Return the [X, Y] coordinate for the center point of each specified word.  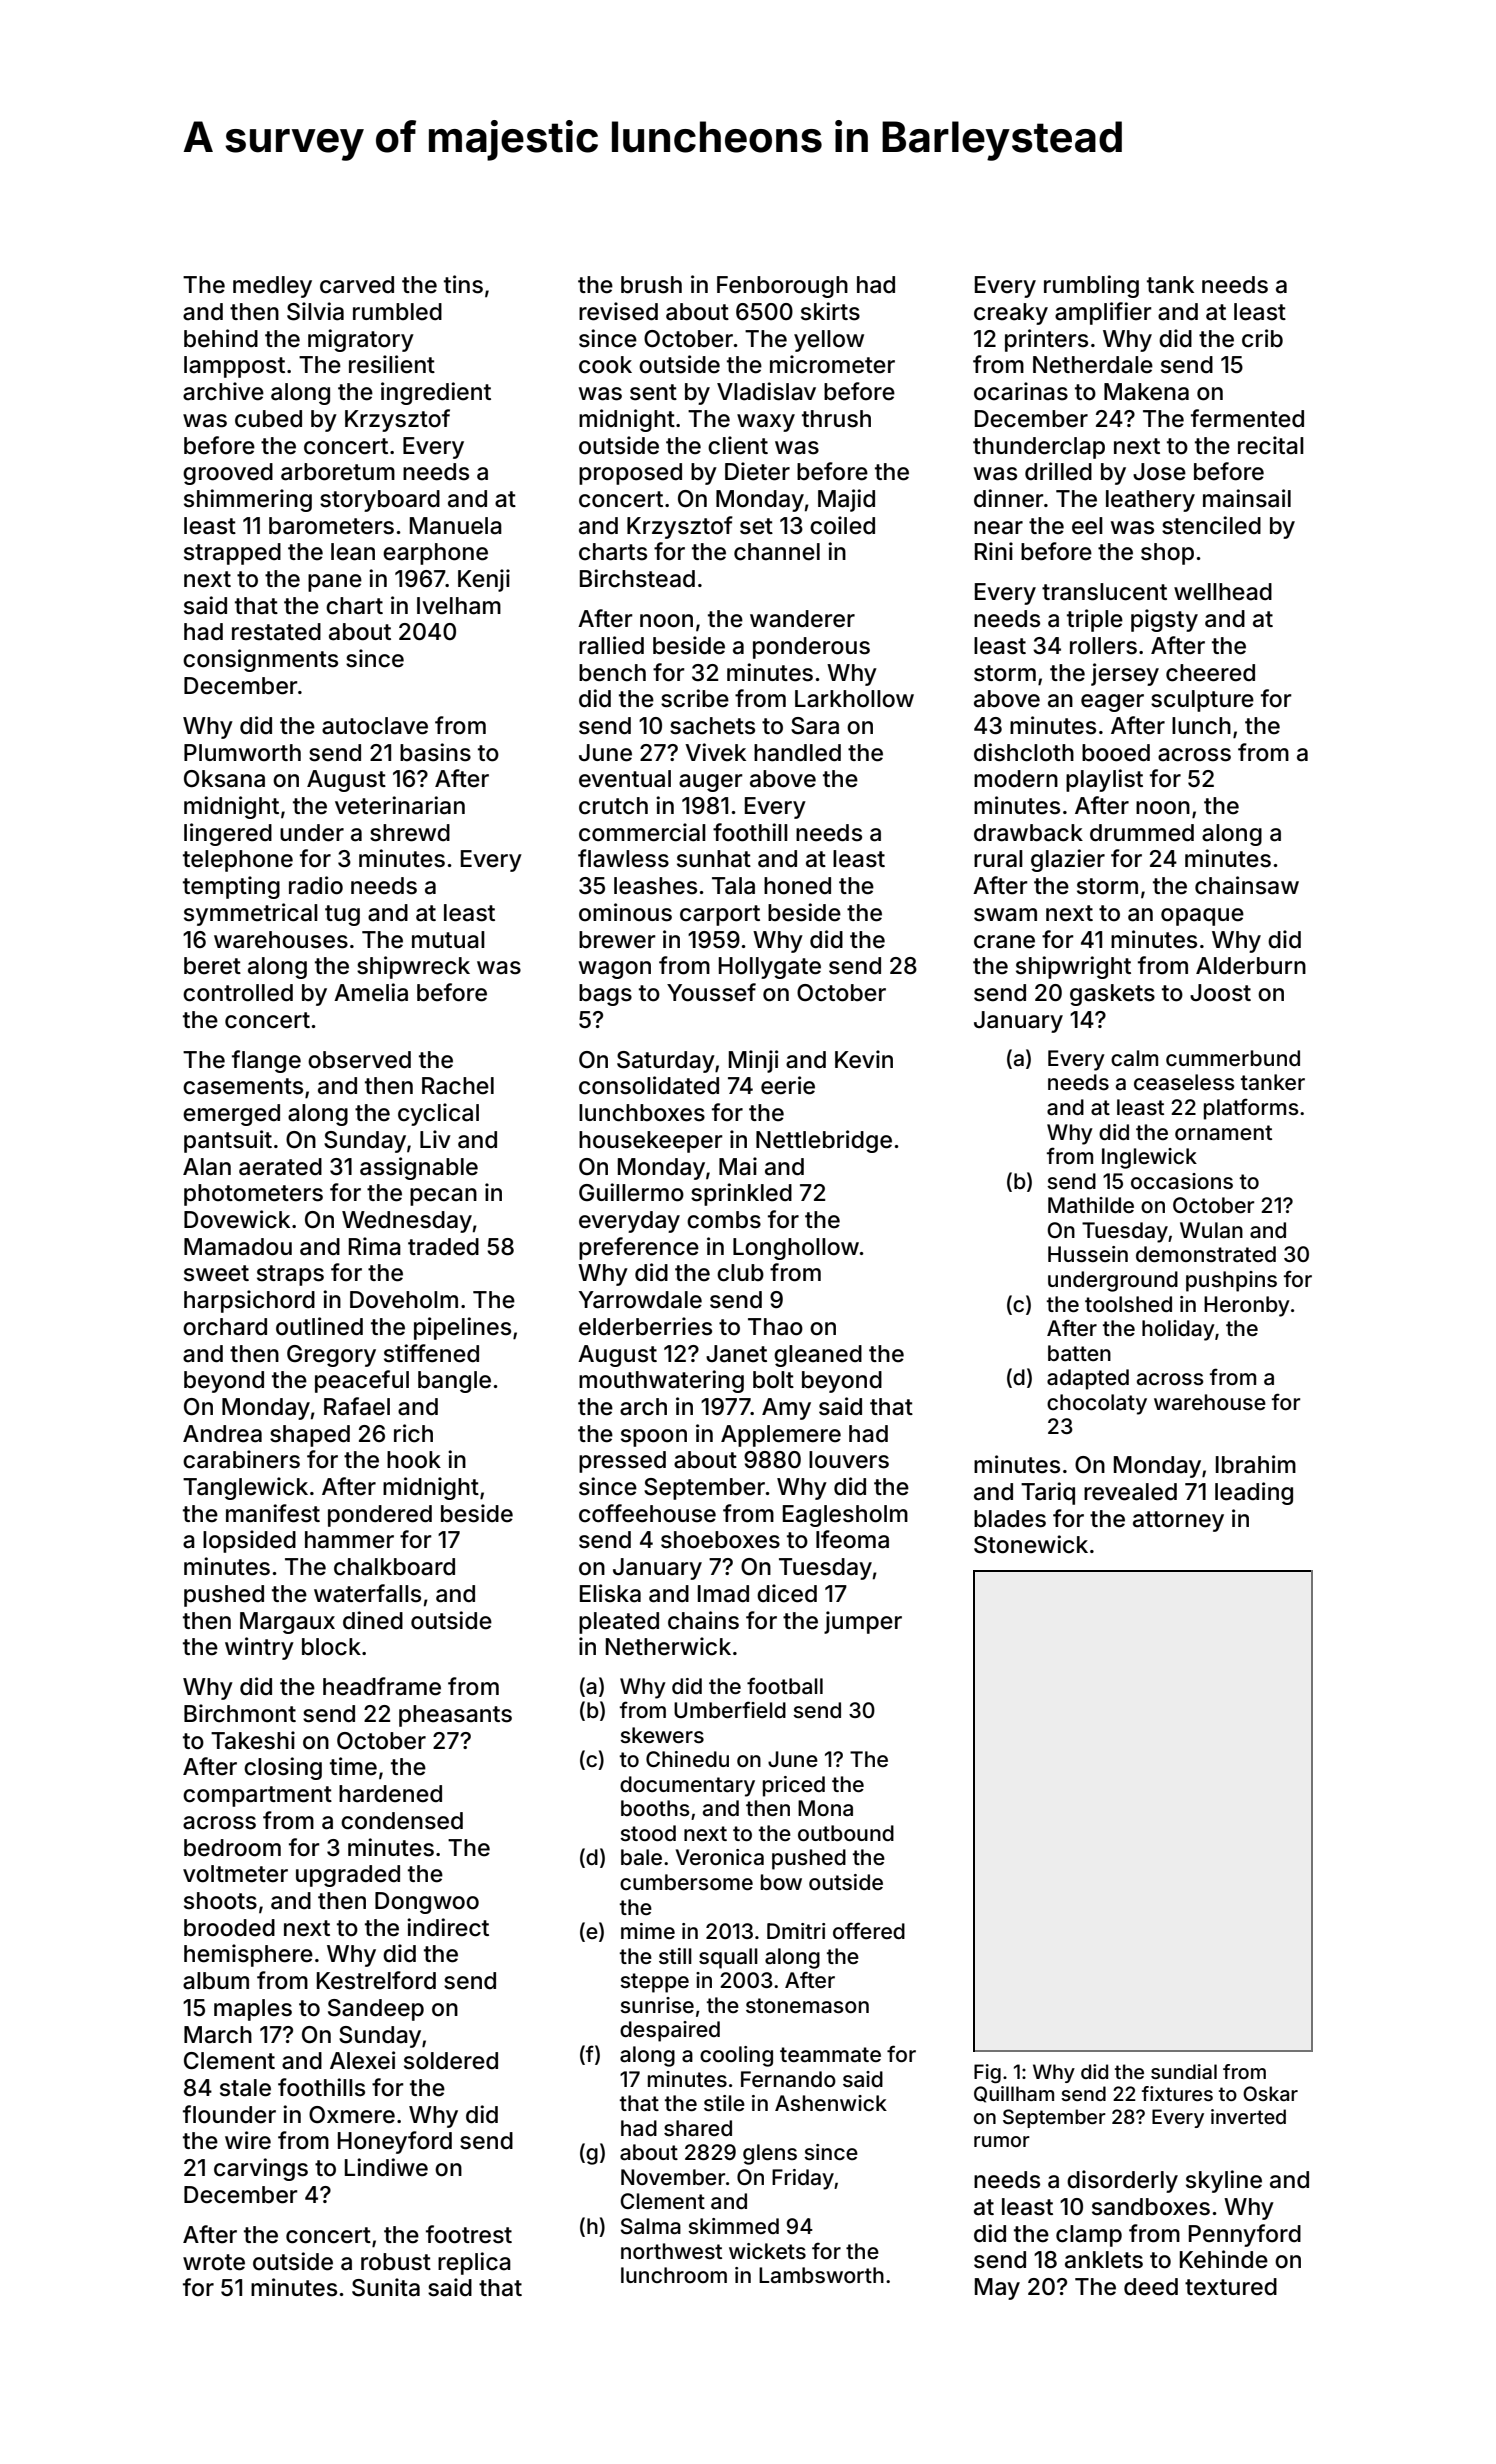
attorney [1178, 1521]
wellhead [1223, 592]
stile [724, 2103]
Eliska [610, 1593]
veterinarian [400, 805]
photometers [253, 1195]
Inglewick [1149, 1158]
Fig [987, 2074]
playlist [1104, 780]
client [738, 445]
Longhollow [796, 1249]
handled [797, 753]
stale [245, 2088]
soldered [451, 2061]
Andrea [222, 1434]
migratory [361, 340]
